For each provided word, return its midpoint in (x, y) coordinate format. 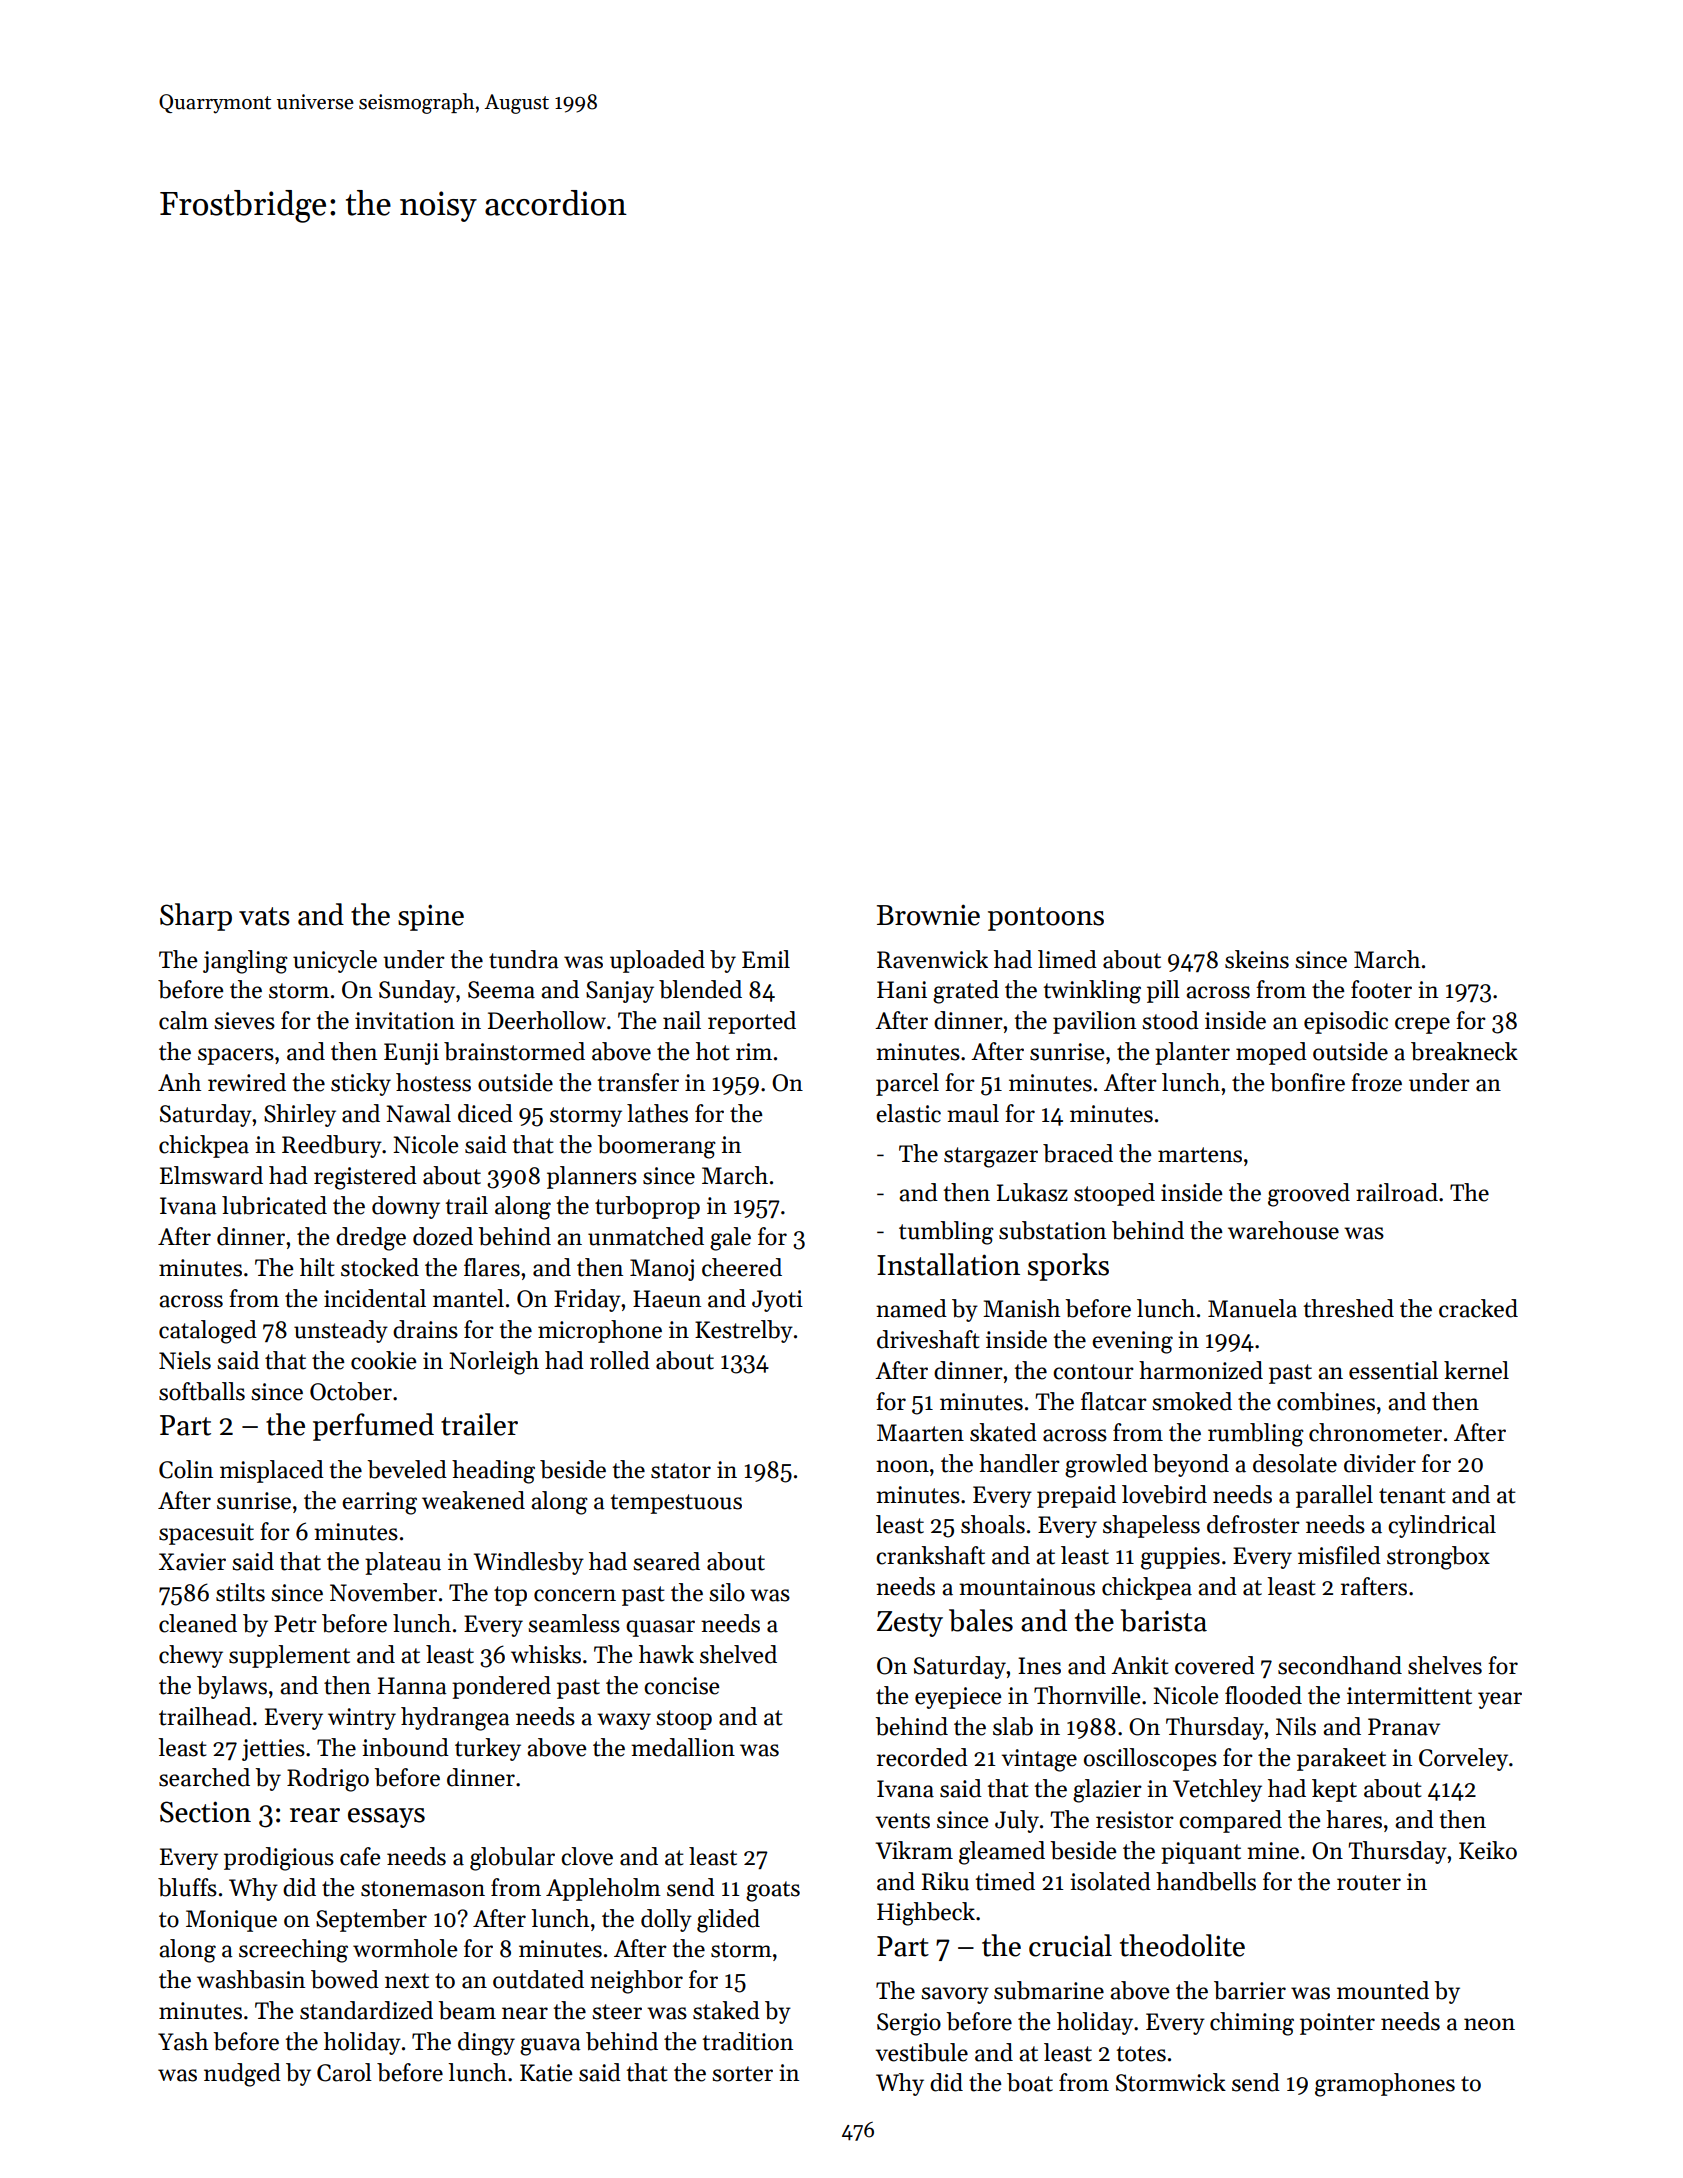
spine (431, 917)
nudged (242, 2075)
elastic (908, 1113)
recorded (922, 1757)
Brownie (928, 915)
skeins (1257, 959)
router (1369, 1883)
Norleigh (494, 1363)
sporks (1068, 1267)
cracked (1478, 1308)
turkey (488, 1749)
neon (1489, 2024)
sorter (742, 2074)
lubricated (274, 1205)
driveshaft (928, 1339)
